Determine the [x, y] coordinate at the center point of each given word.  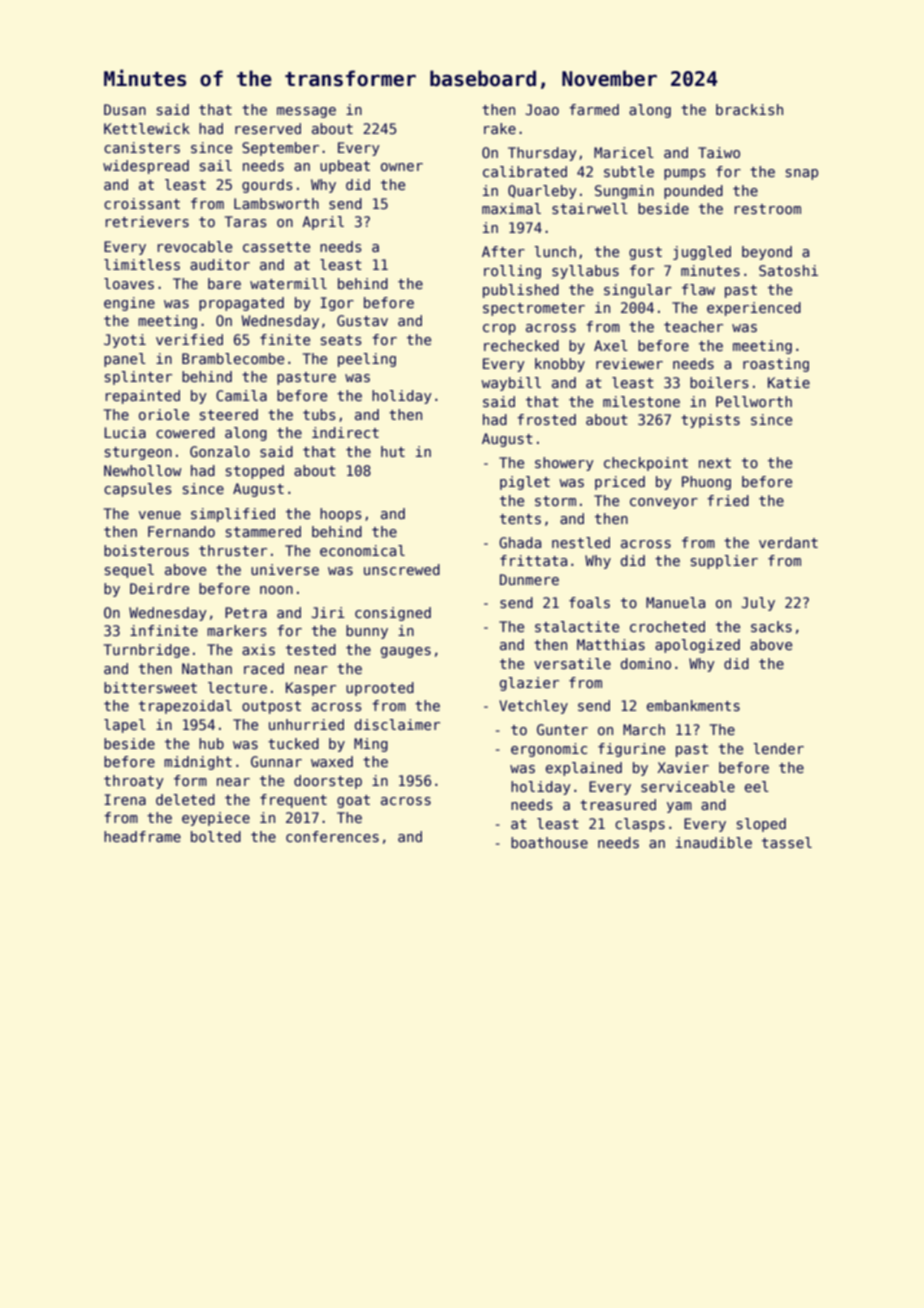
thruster [233, 550]
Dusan [125, 109]
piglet [525, 483]
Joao [542, 109]
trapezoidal [185, 707]
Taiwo [719, 152]
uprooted [380, 689]
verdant [788, 542]
